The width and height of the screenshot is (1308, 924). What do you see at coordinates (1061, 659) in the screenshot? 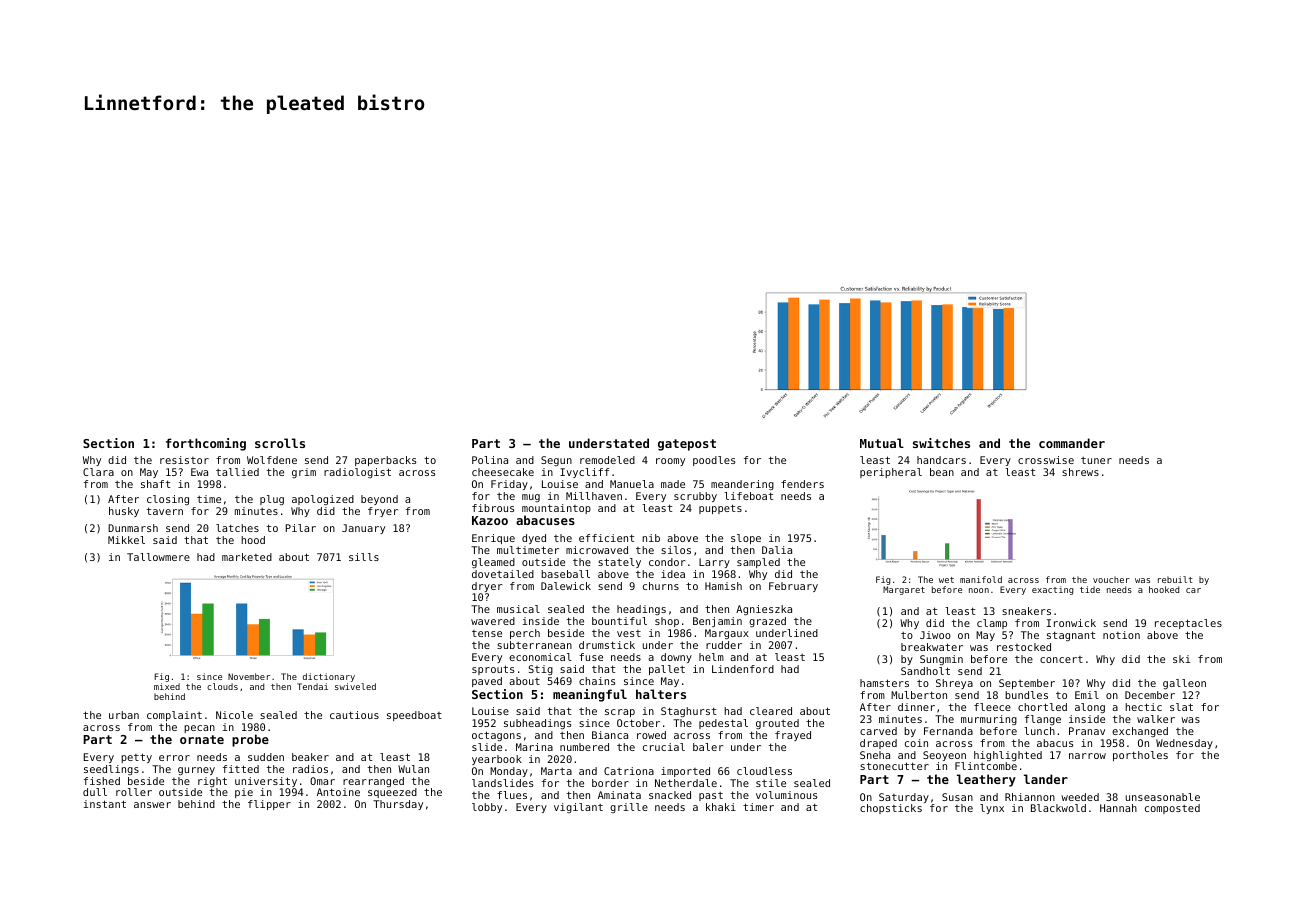
I see `concert` at bounding box center [1061, 659].
